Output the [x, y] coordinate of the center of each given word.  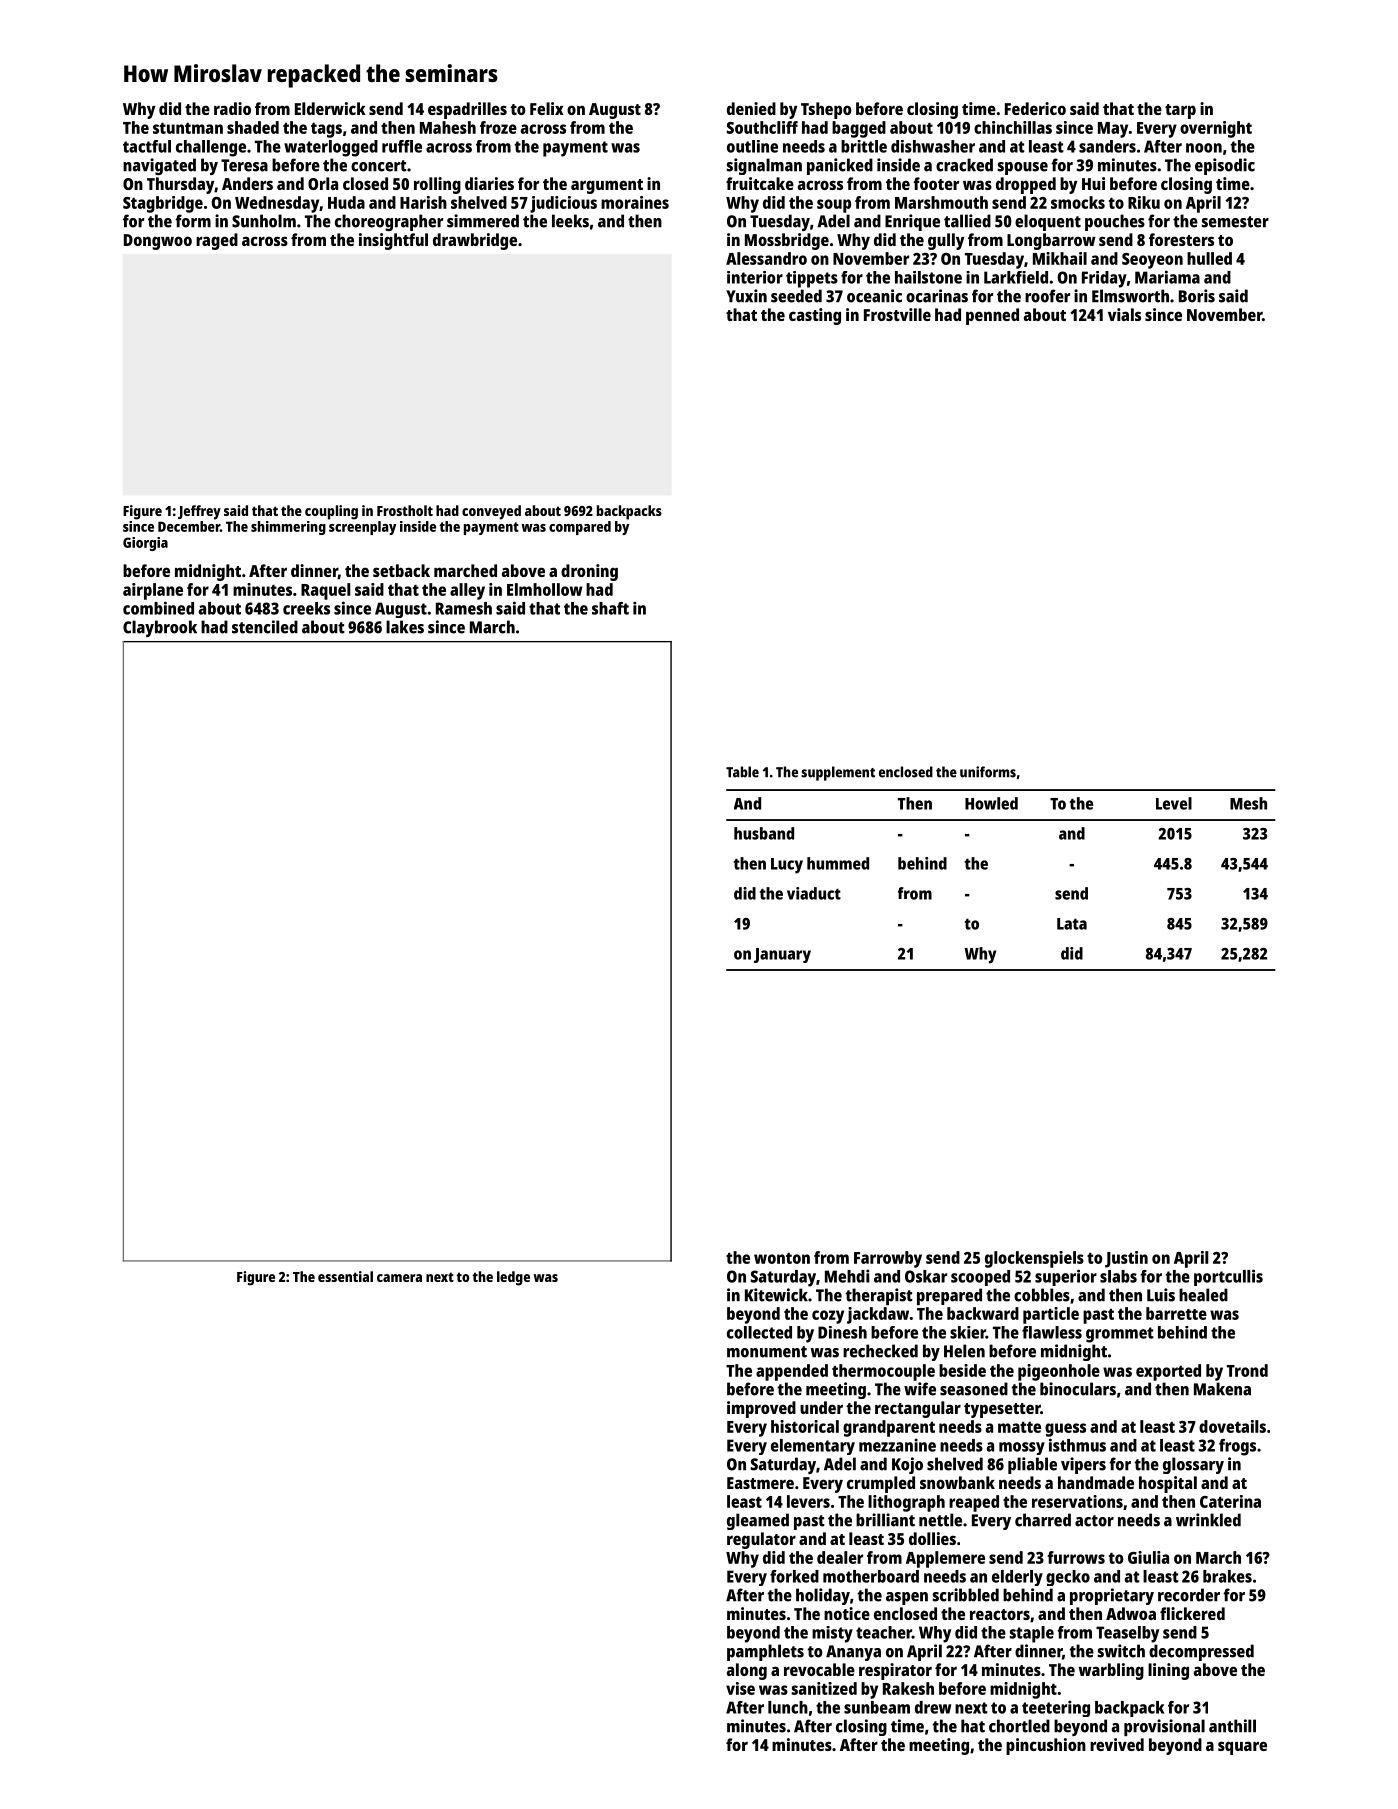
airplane [153, 591]
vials [1124, 314]
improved [761, 1409]
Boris [1197, 296]
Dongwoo [158, 242]
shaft [610, 608]
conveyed [491, 512]
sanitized [824, 1688]
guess [1065, 1430]
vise [740, 1688]
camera [399, 1278]
